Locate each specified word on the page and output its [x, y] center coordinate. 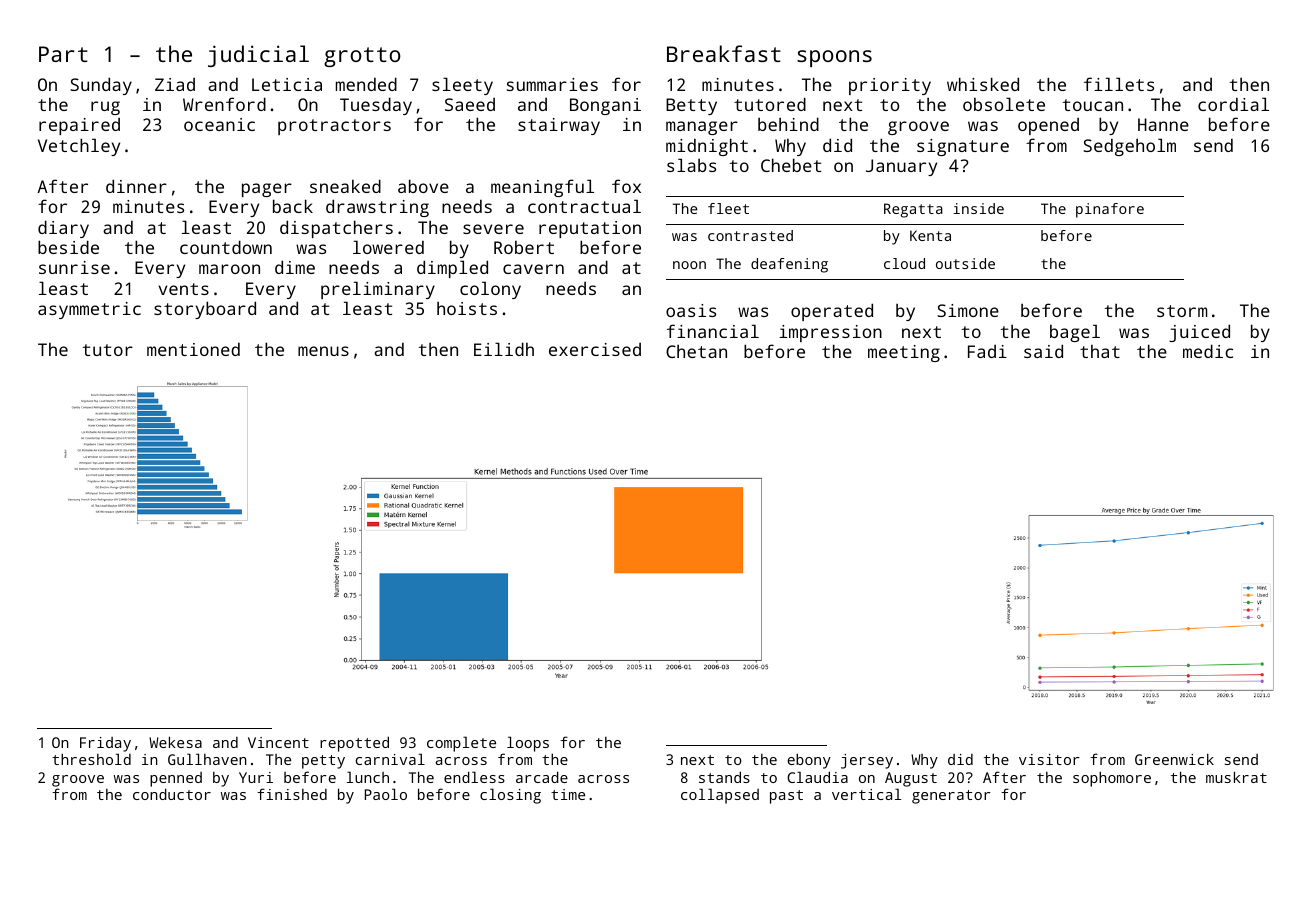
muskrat [1236, 777]
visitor [1049, 759]
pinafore [1110, 210]
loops [528, 744]
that [1100, 351]
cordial [1233, 104]
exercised [595, 349]
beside [68, 247]
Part [63, 54]
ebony [809, 761]
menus [323, 351]
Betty [691, 106]
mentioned [193, 349]
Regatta [913, 210]
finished [292, 794]
